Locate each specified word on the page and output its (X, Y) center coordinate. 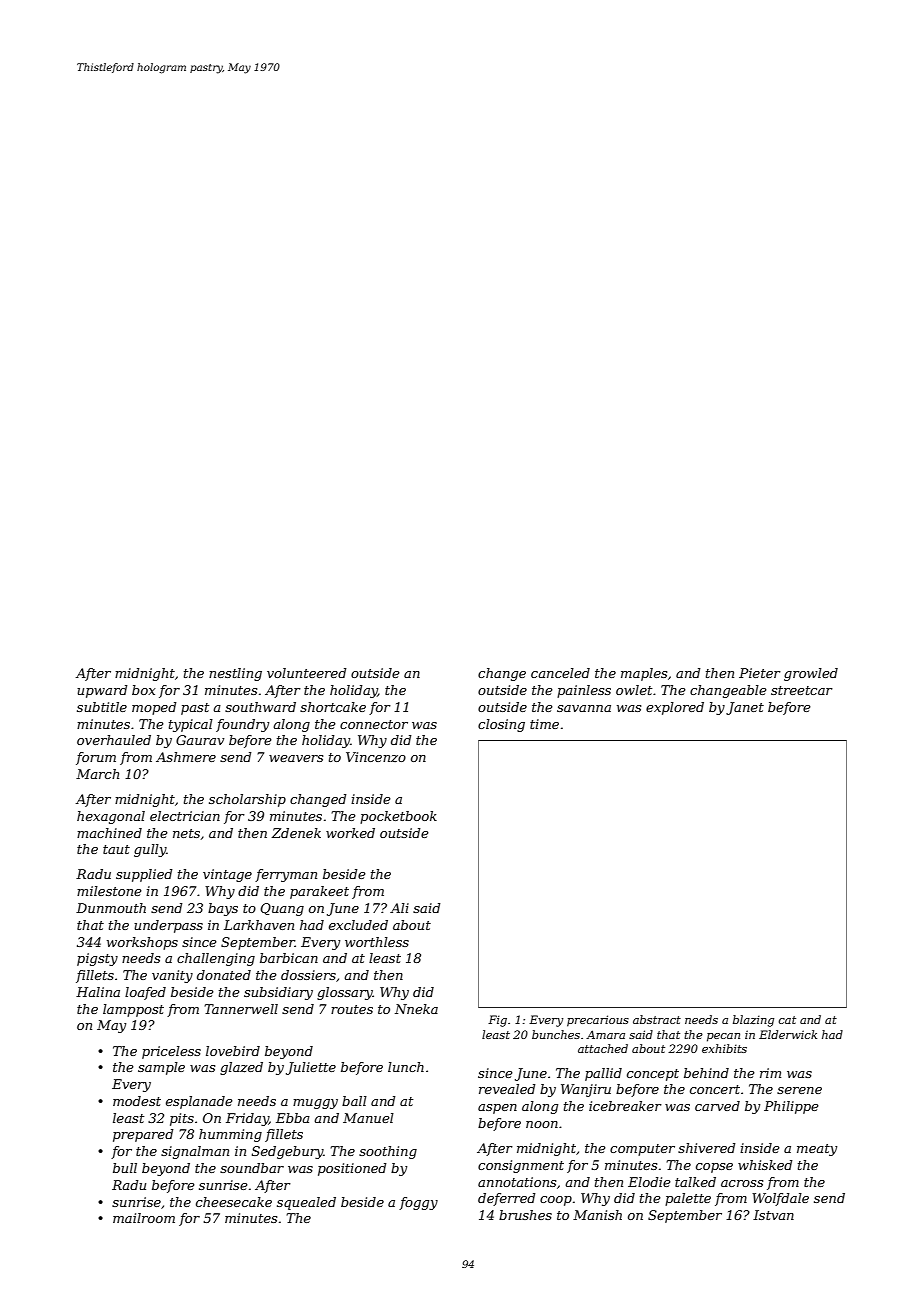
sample (161, 1068)
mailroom (144, 1218)
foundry (242, 725)
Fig (497, 1021)
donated (224, 975)
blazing (753, 1021)
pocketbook (398, 817)
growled (811, 674)
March (97, 774)
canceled (560, 673)
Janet (745, 708)
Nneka (416, 1009)
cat (787, 1020)
